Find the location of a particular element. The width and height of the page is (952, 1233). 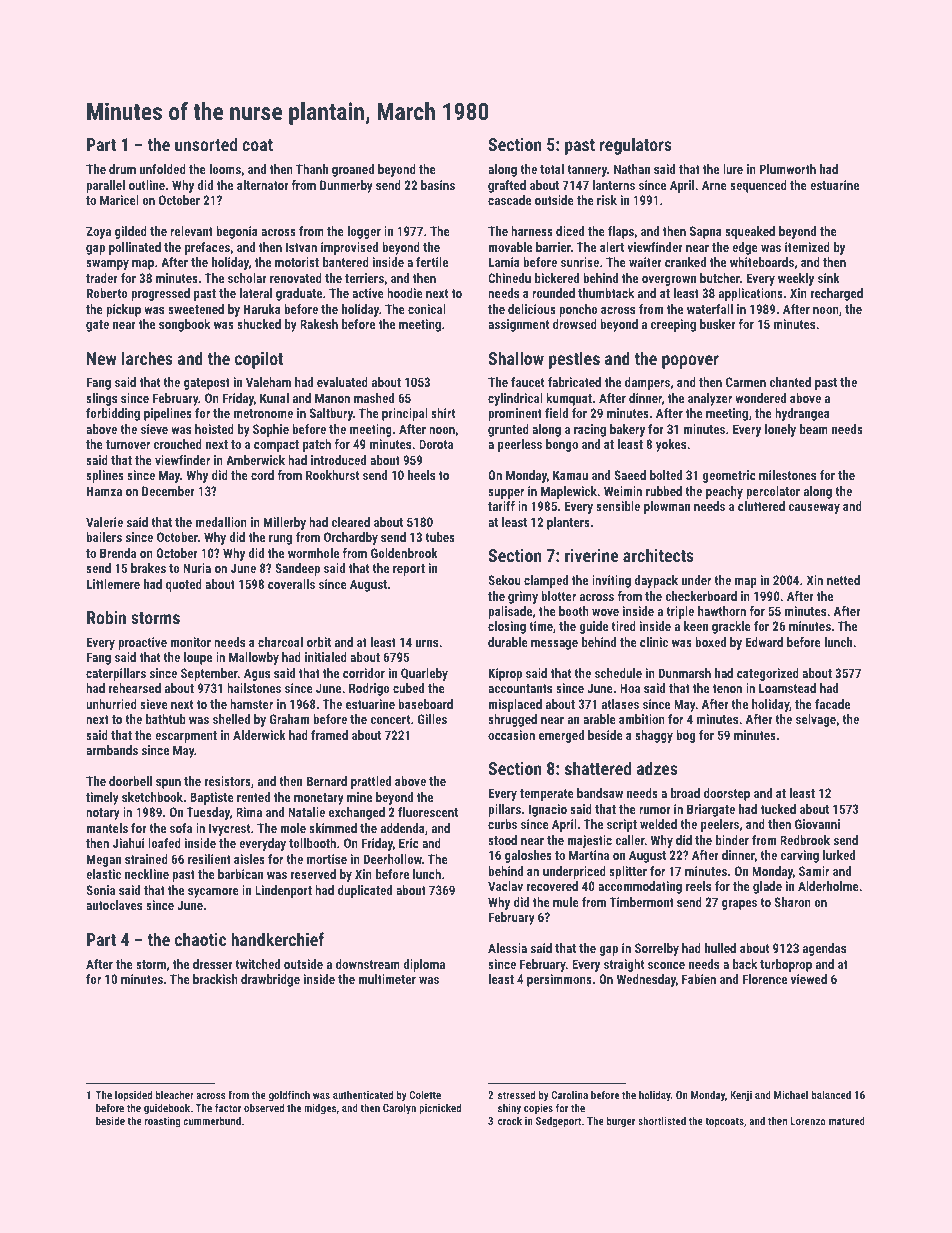

notary is located at coordinates (103, 814).
